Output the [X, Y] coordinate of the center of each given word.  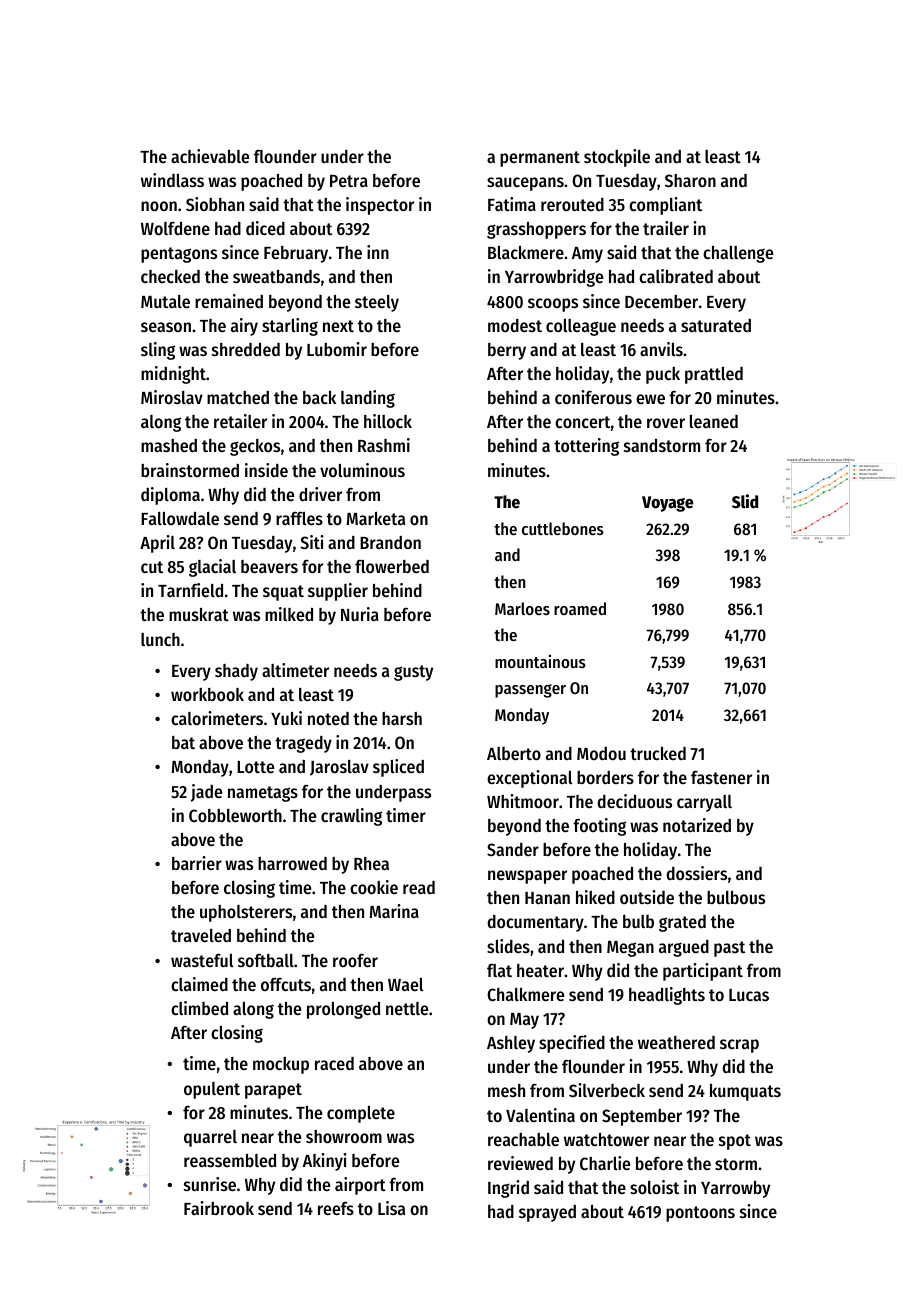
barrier [197, 863]
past [729, 949]
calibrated [676, 276]
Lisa [391, 1208]
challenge [738, 254]
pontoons [700, 1214]
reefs [336, 1208]
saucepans [525, 184]
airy [244, 327]
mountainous [540, 661]
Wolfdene [175, 228]
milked [289, 614]
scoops [553, 305]
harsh [402, 718]
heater [540, 970]
